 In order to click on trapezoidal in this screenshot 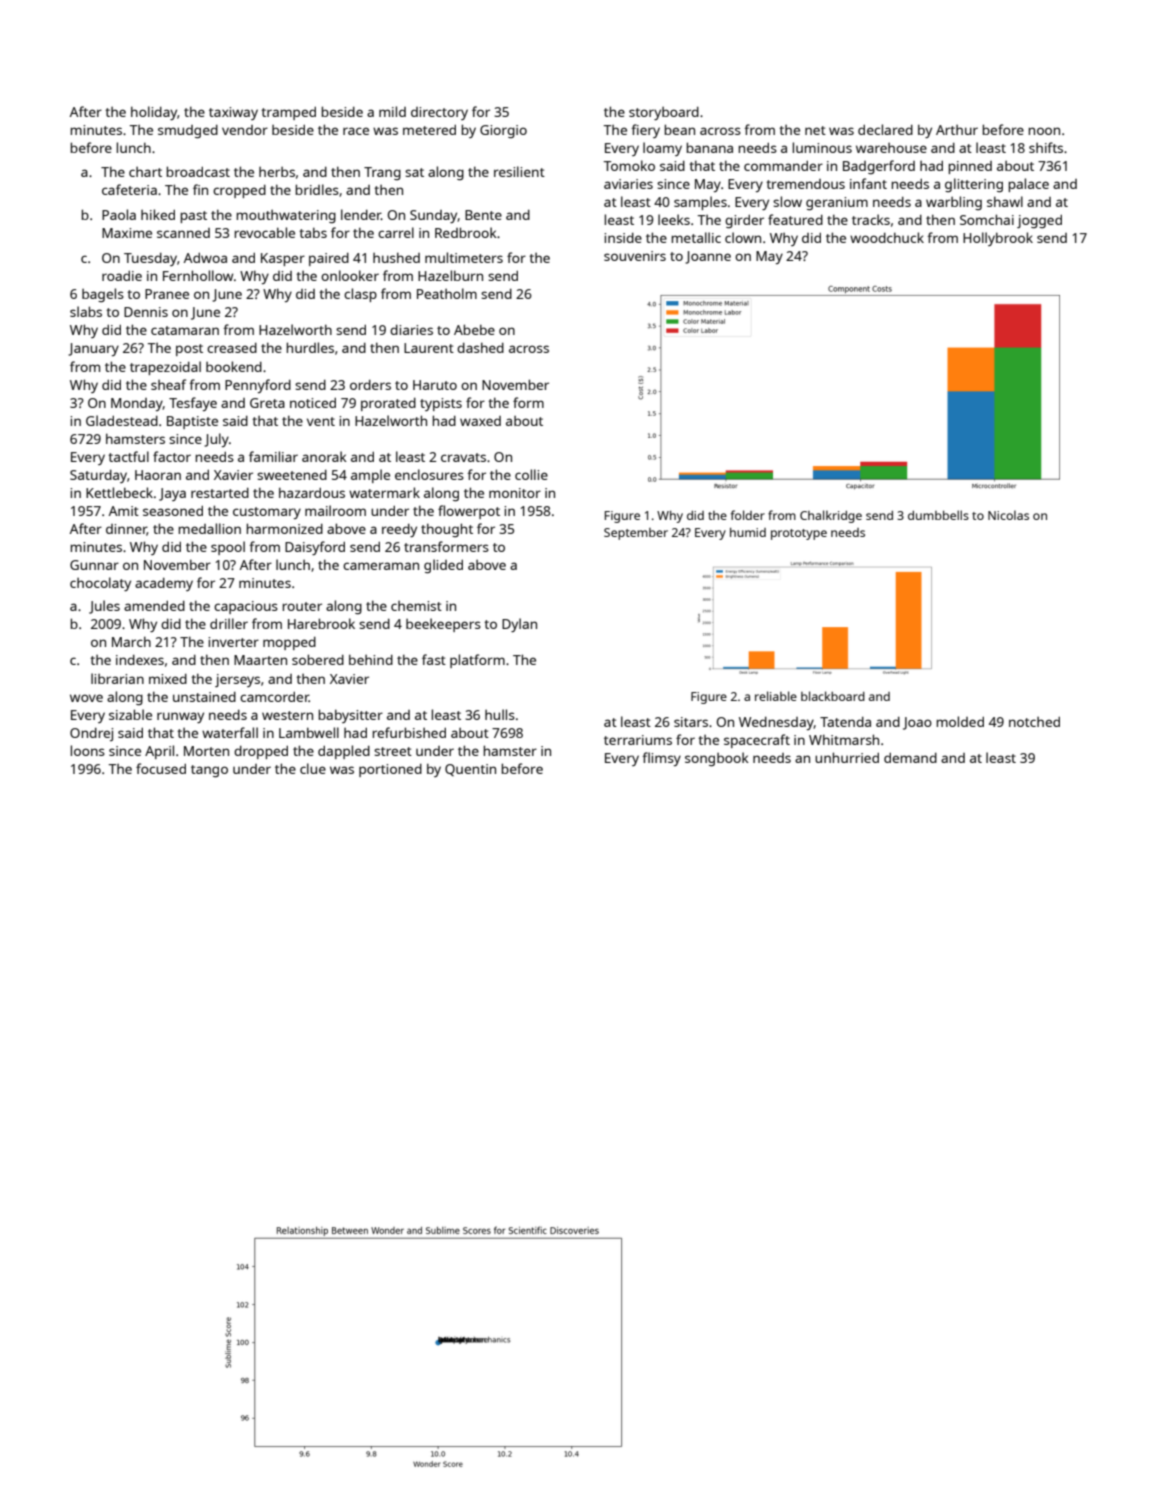, I will do `click(165, 368)`.
